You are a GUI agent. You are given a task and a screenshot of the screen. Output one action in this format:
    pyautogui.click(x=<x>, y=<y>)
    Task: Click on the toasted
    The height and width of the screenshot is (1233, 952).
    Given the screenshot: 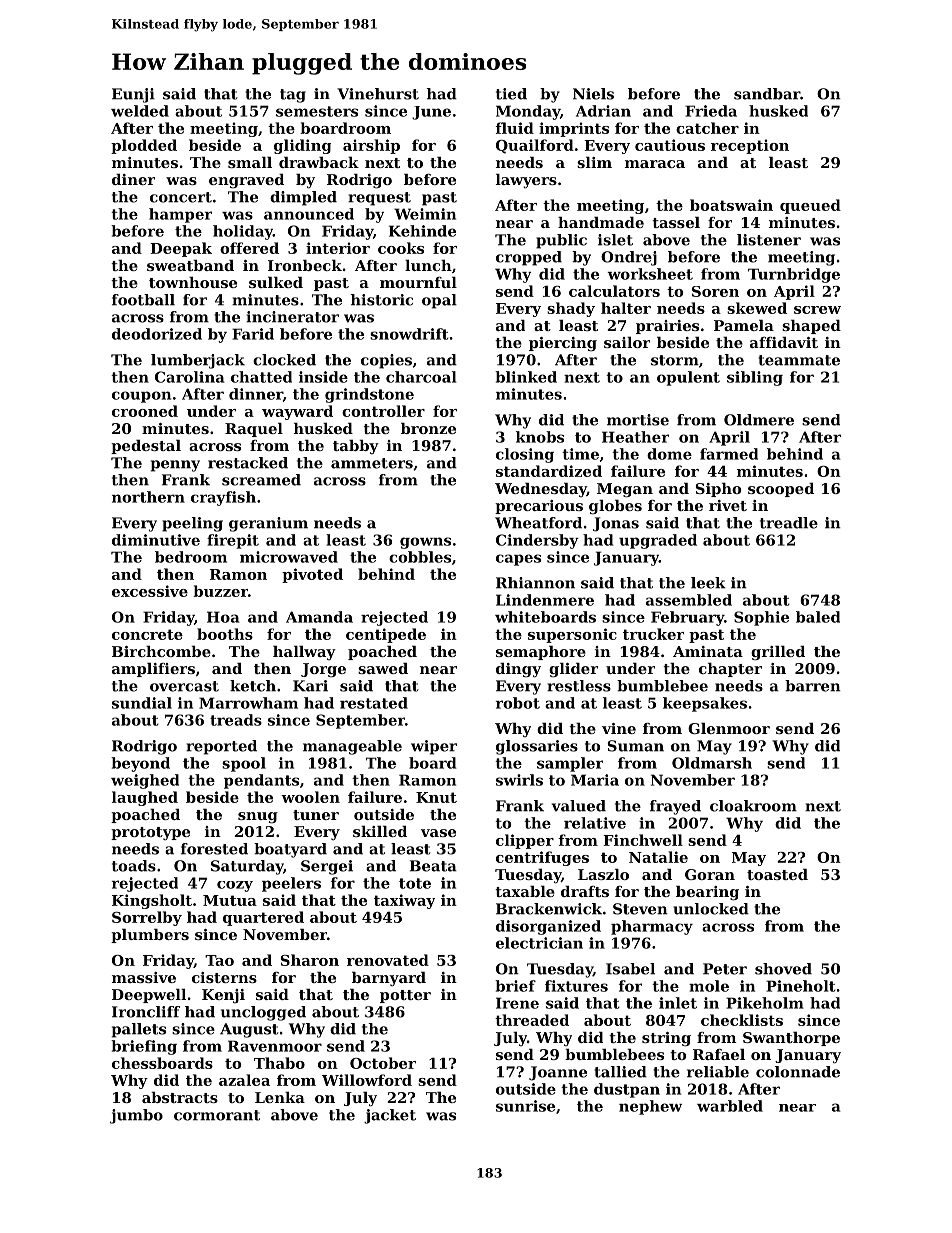 What is the action you would take?
    pyautogui.click(x=777, y=874)
